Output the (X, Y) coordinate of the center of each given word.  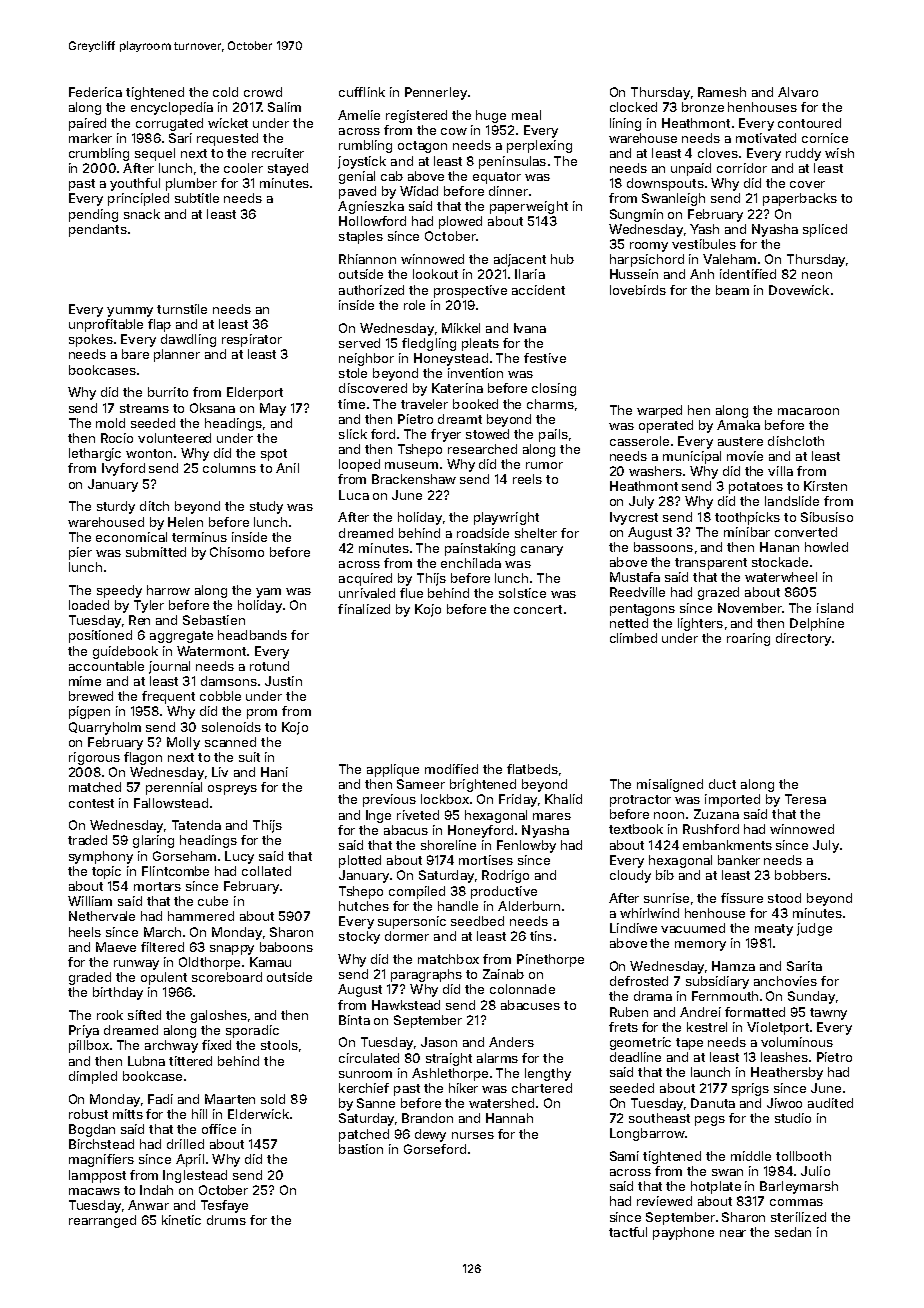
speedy (119, 591)
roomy (649, 247)
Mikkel (461, 328)
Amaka (738, 425)
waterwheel (781, 577)
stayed (288, 169)
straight (449, 1059)
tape (689, 1044)
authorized (371, 290)
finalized (364, 609)
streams (144, 408)
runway (136, 965)
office (219, 1129)
